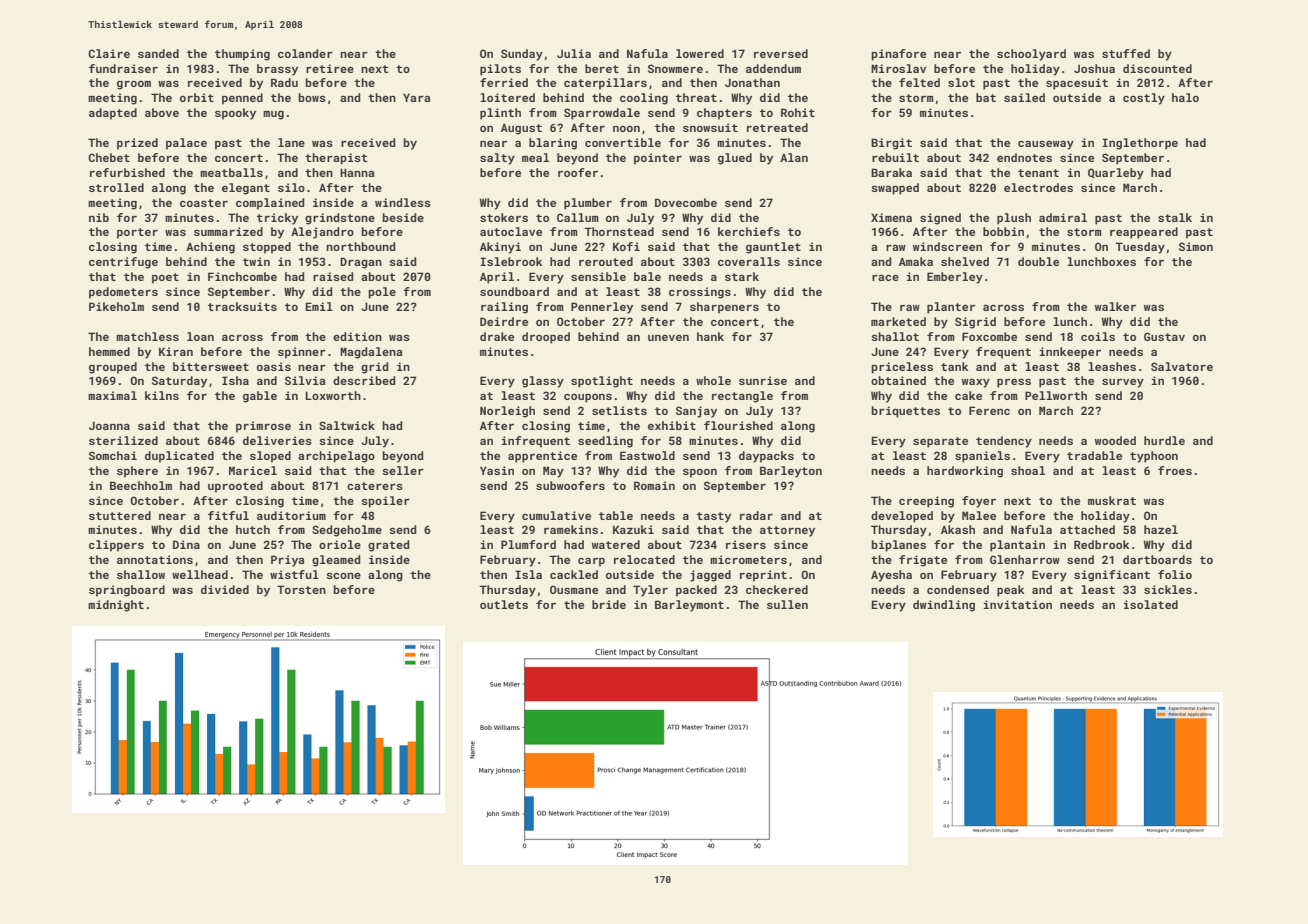 This image has width=1308, height=924. I want to click on Torsten, so click(301, 589).
